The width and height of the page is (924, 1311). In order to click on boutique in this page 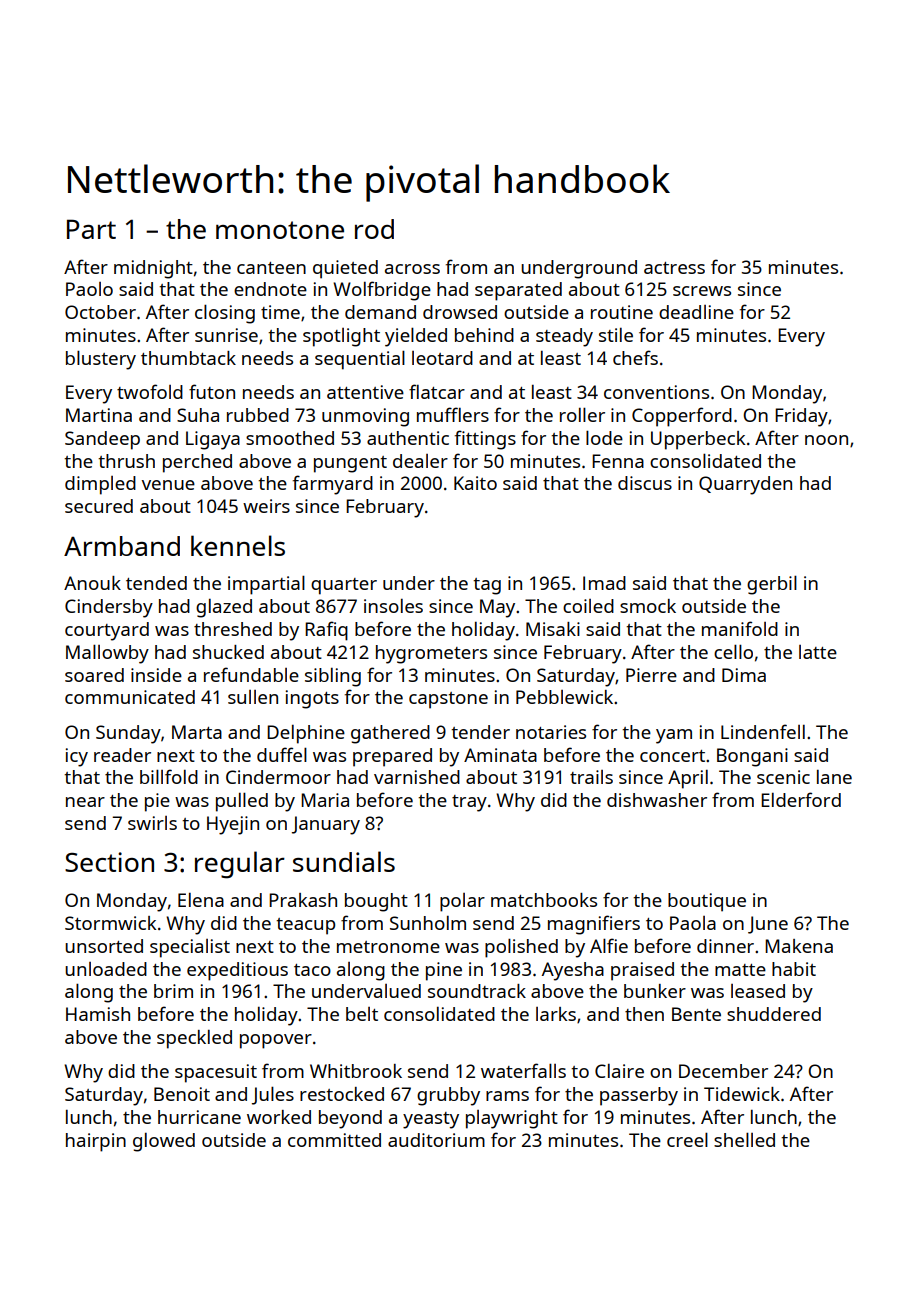, I will do `click(707, 902)`.
